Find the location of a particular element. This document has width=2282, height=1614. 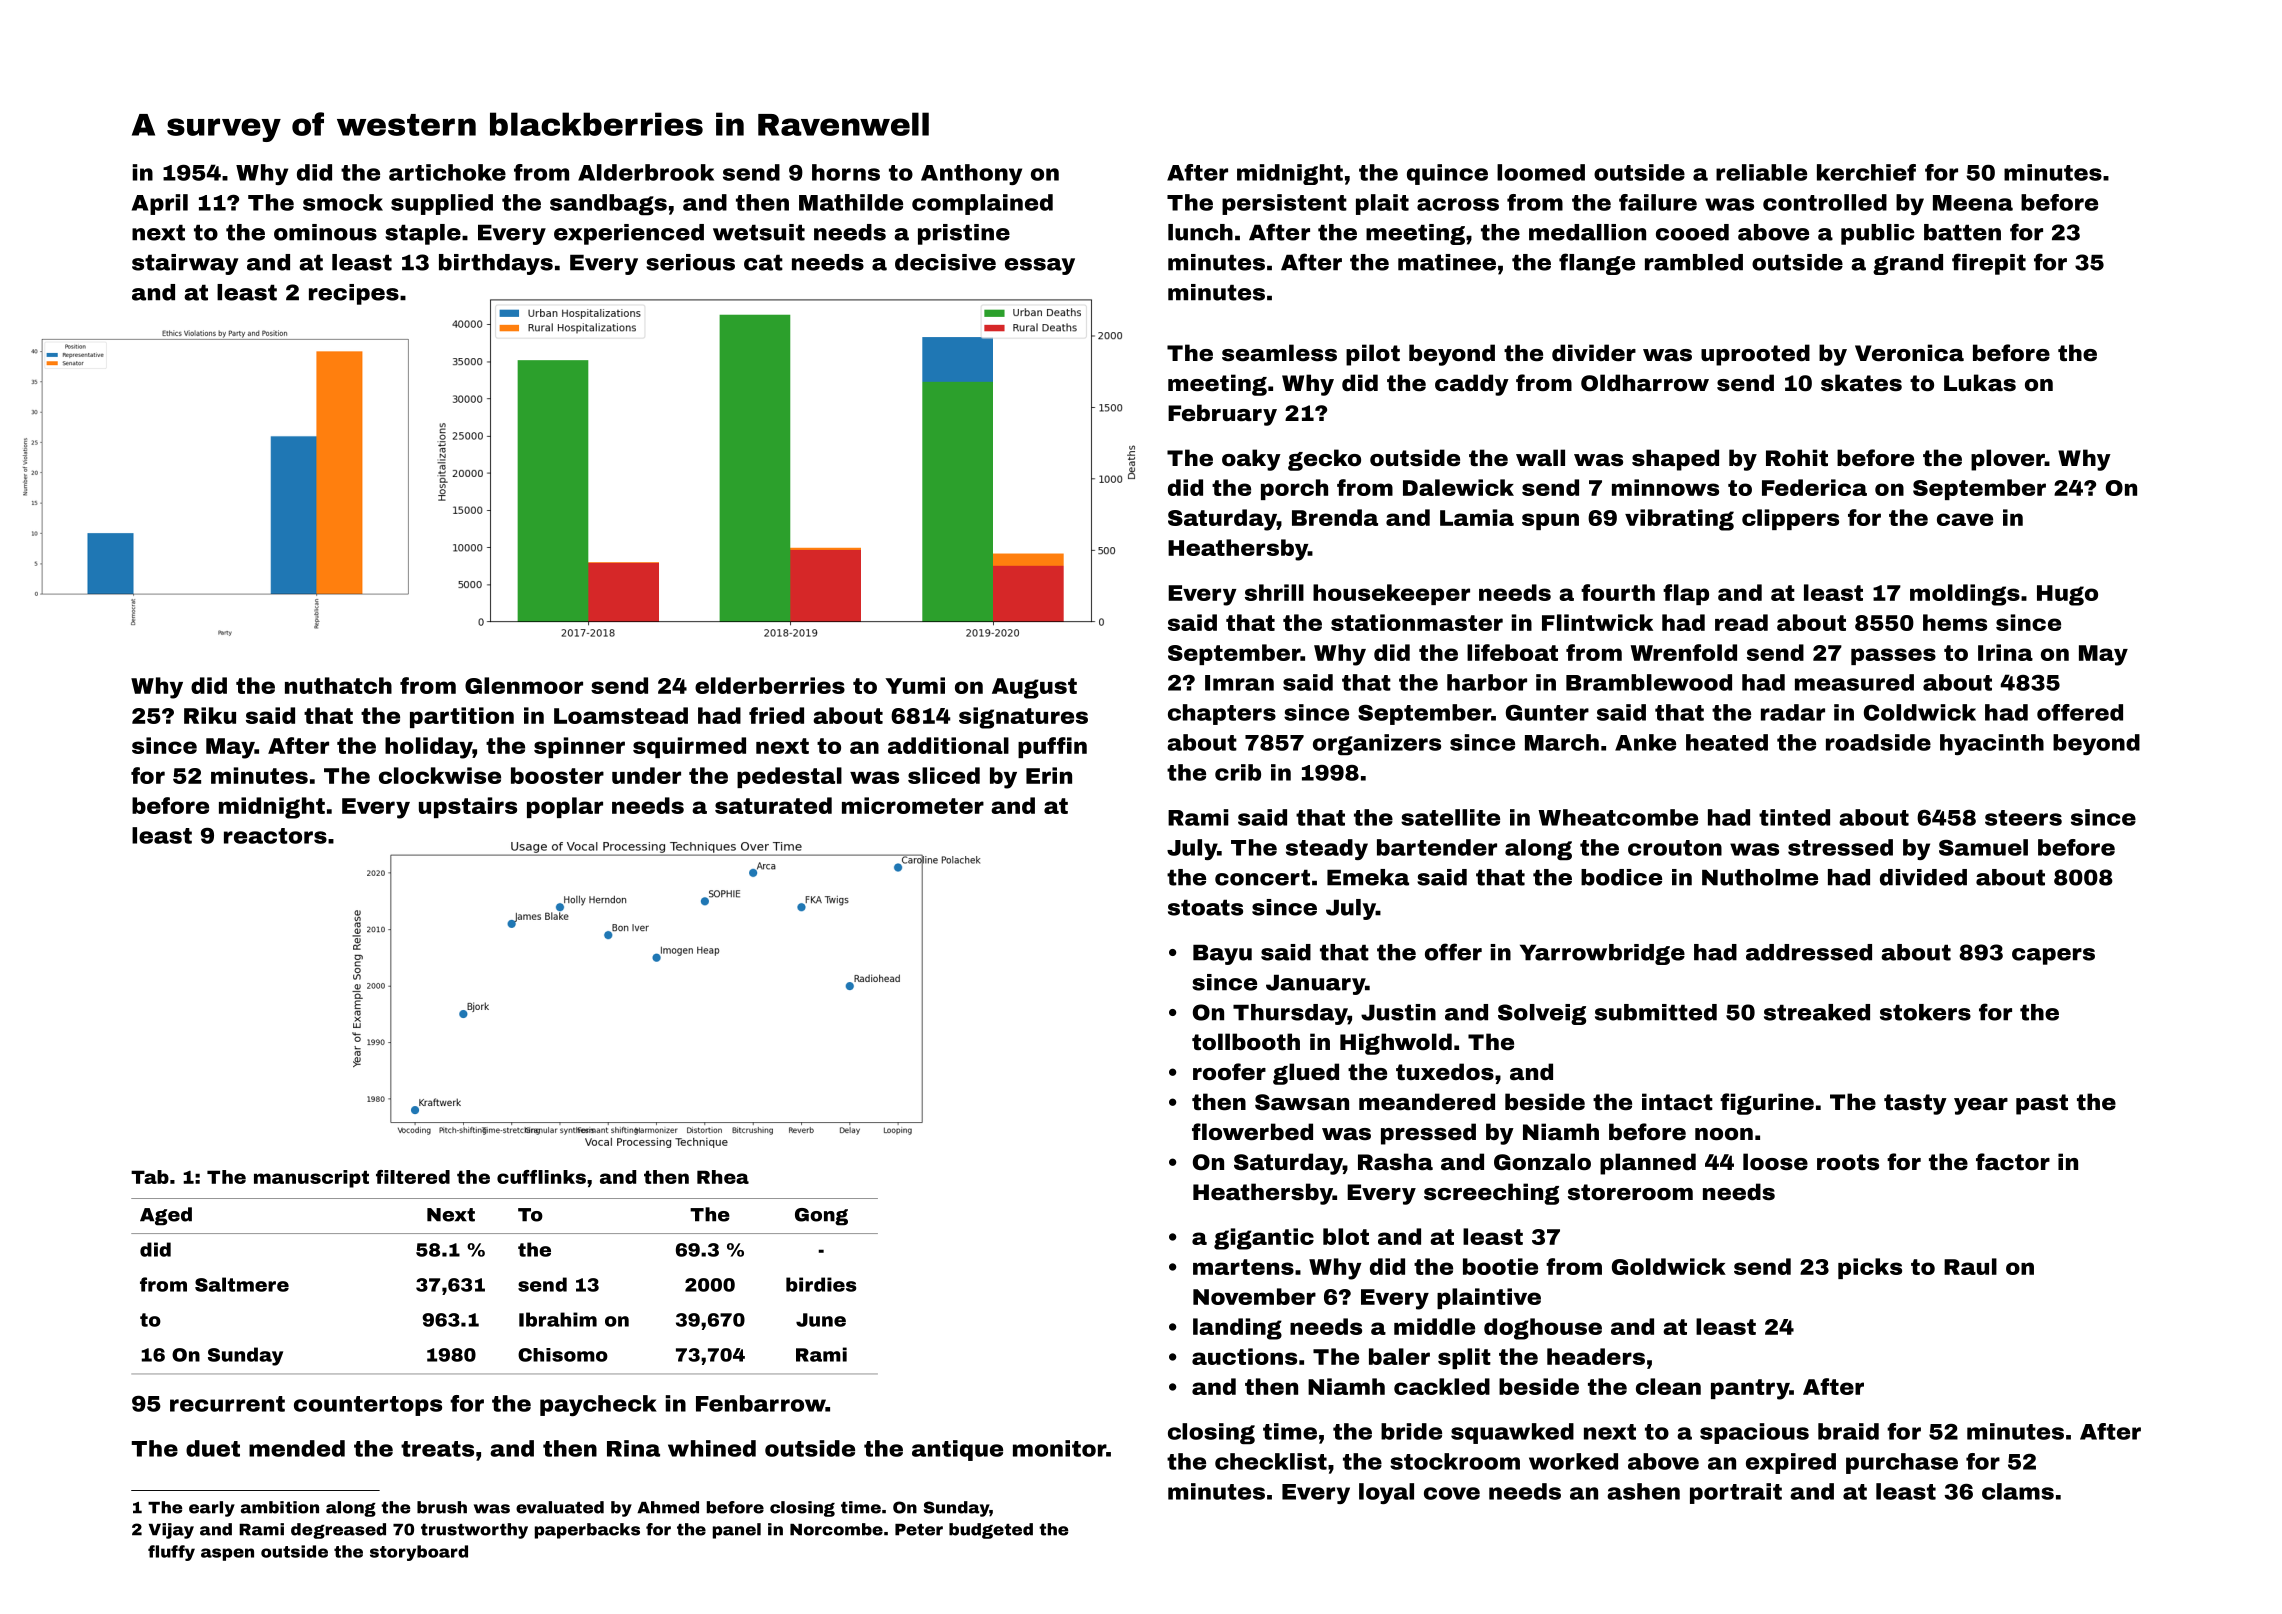

measured is located at coordinates (1854, 682).
